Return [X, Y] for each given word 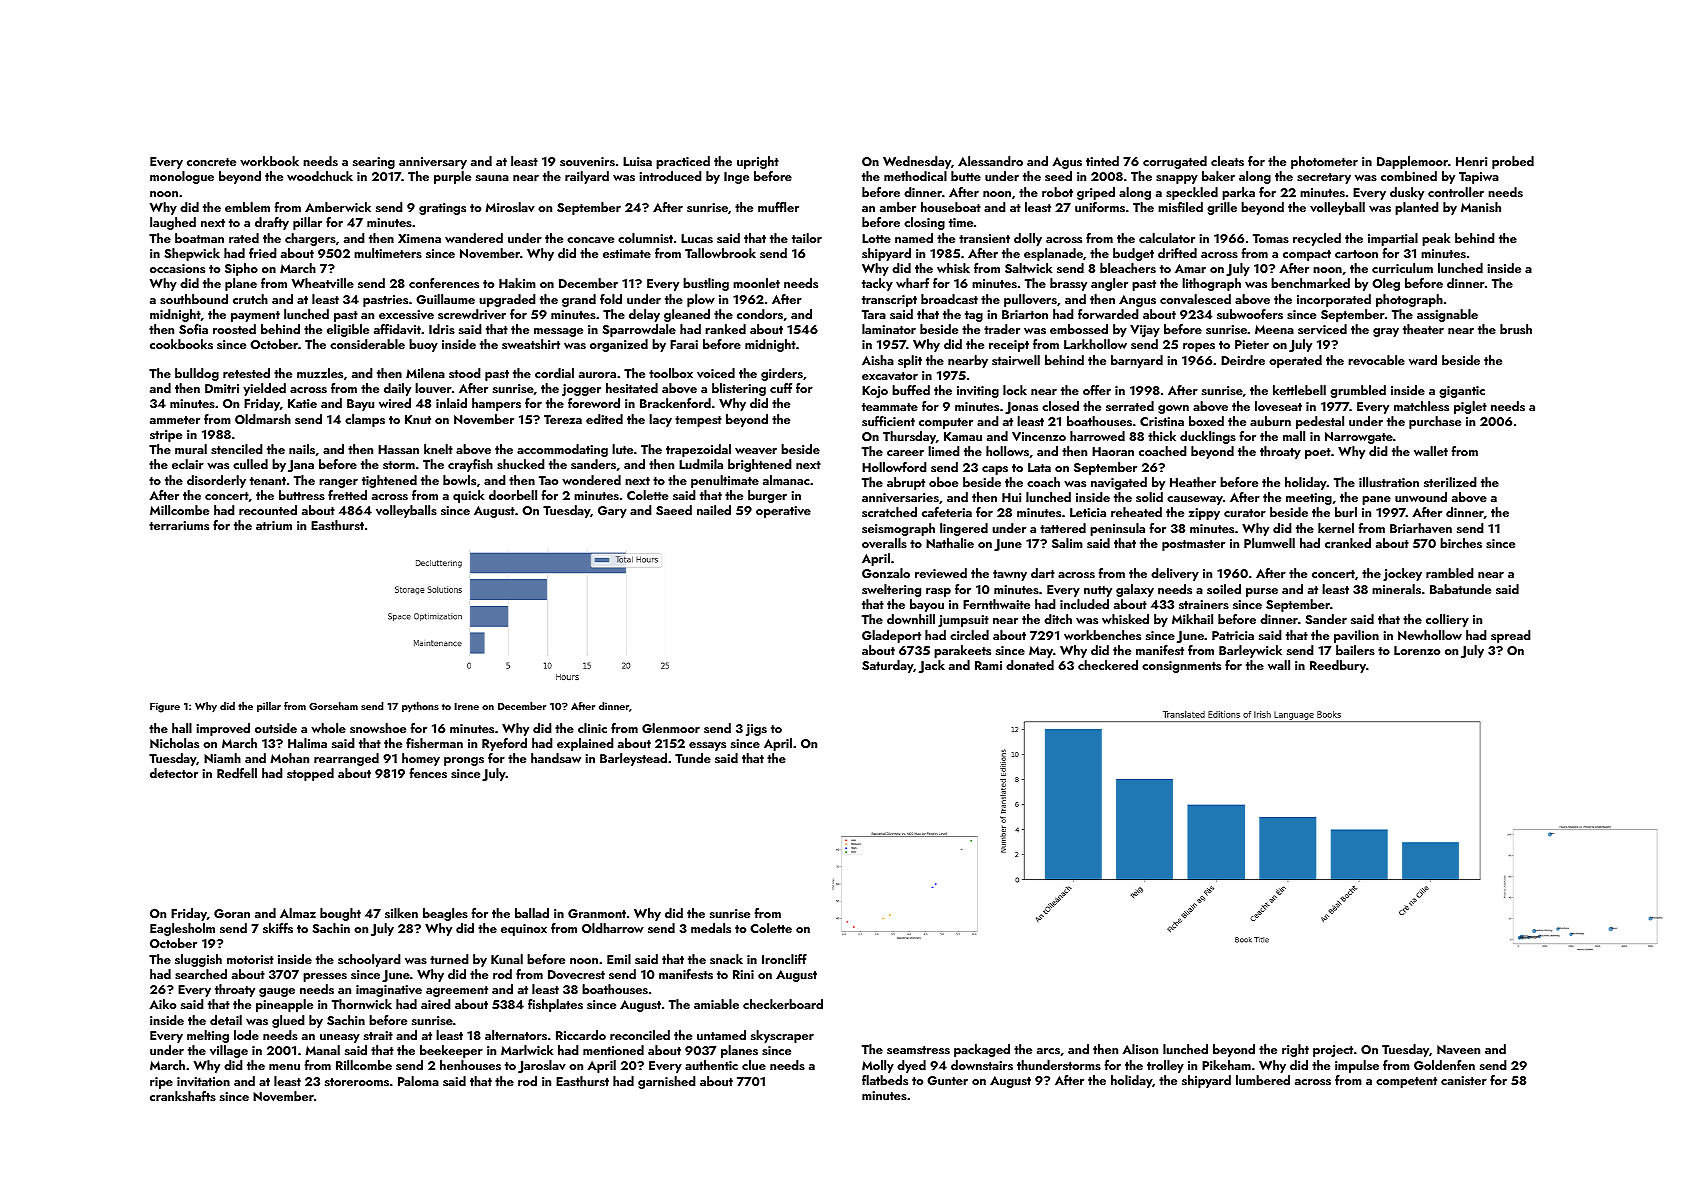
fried [263, 253]
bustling [706, 284]
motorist [250, 959]
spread [1511, 636]
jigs [756, 730]
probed [1513, 162]
